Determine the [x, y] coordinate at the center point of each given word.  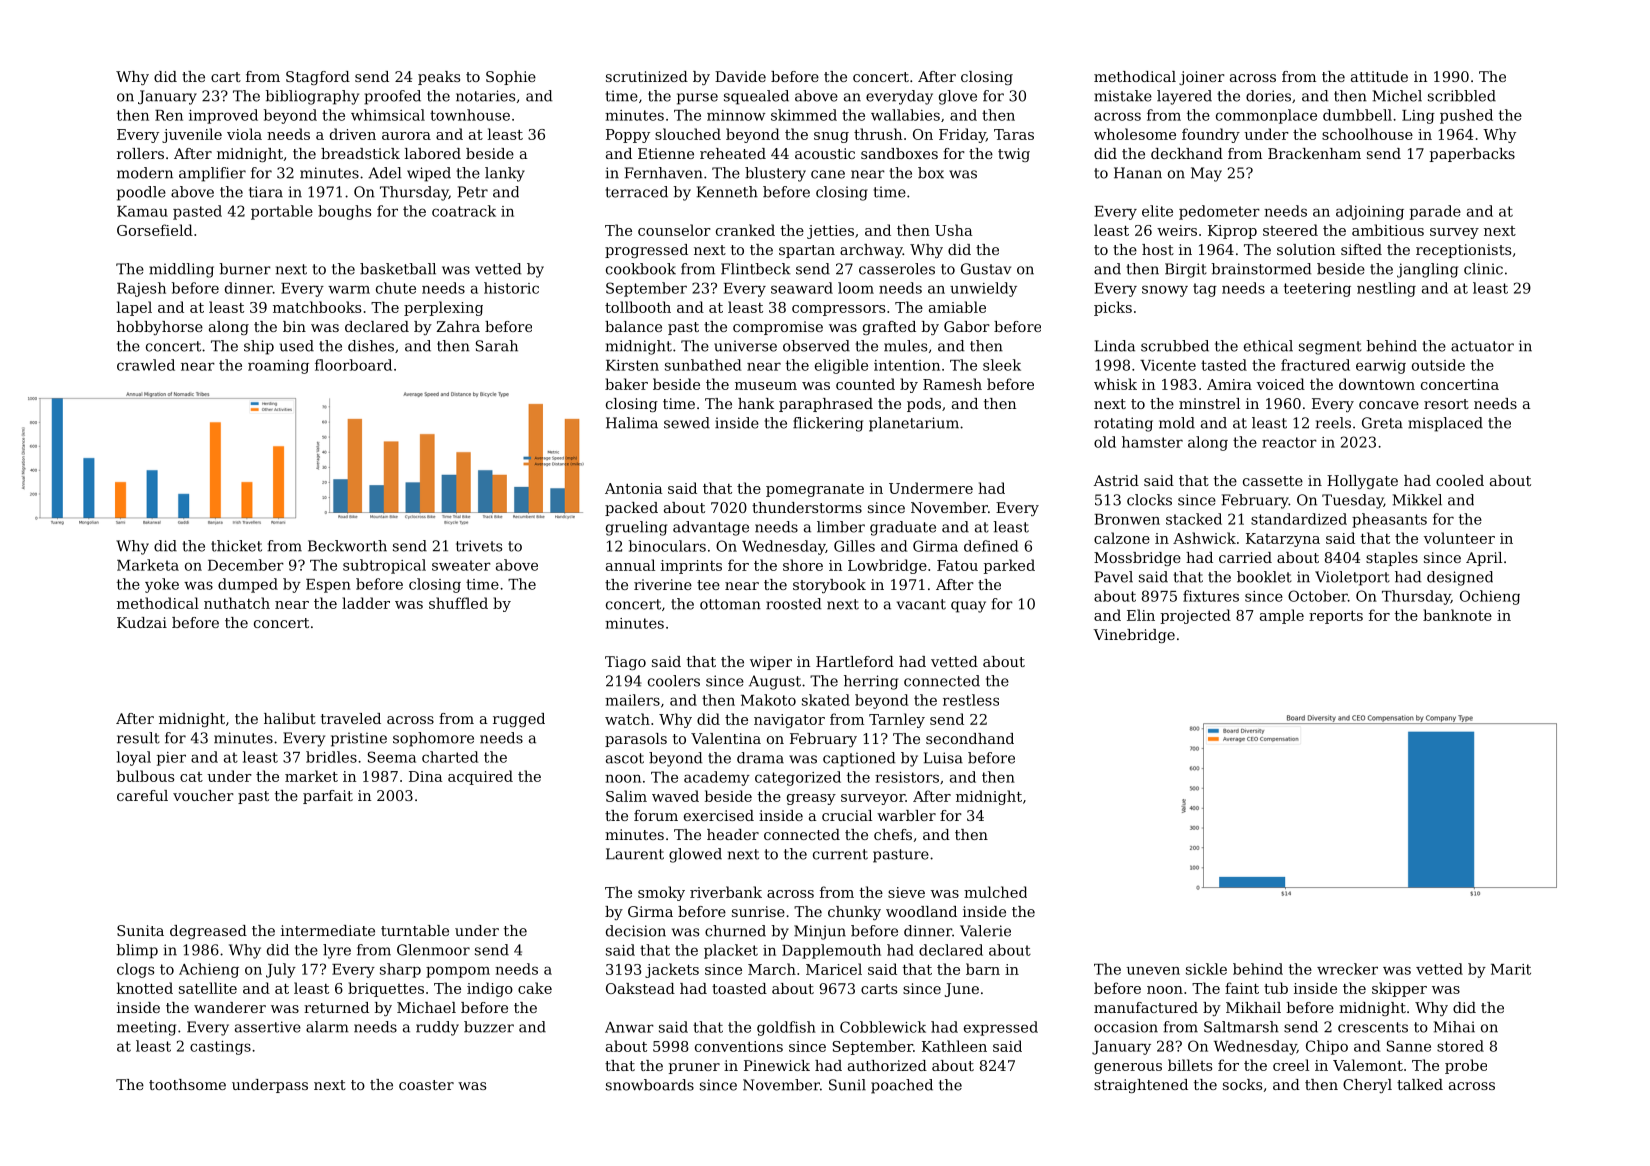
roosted [793, 604]
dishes [371, 346]
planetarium [914, 424]
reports [1336, 617]
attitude [1379, 76]
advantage [711, 528]
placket [731, 951]
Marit [1511, 969]
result [138, 738]
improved [223, 116]
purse [697, 99]
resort [1446, 404]
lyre [337, 951]
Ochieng [1490, 597]
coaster [426, 1085]
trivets [479, 546]
